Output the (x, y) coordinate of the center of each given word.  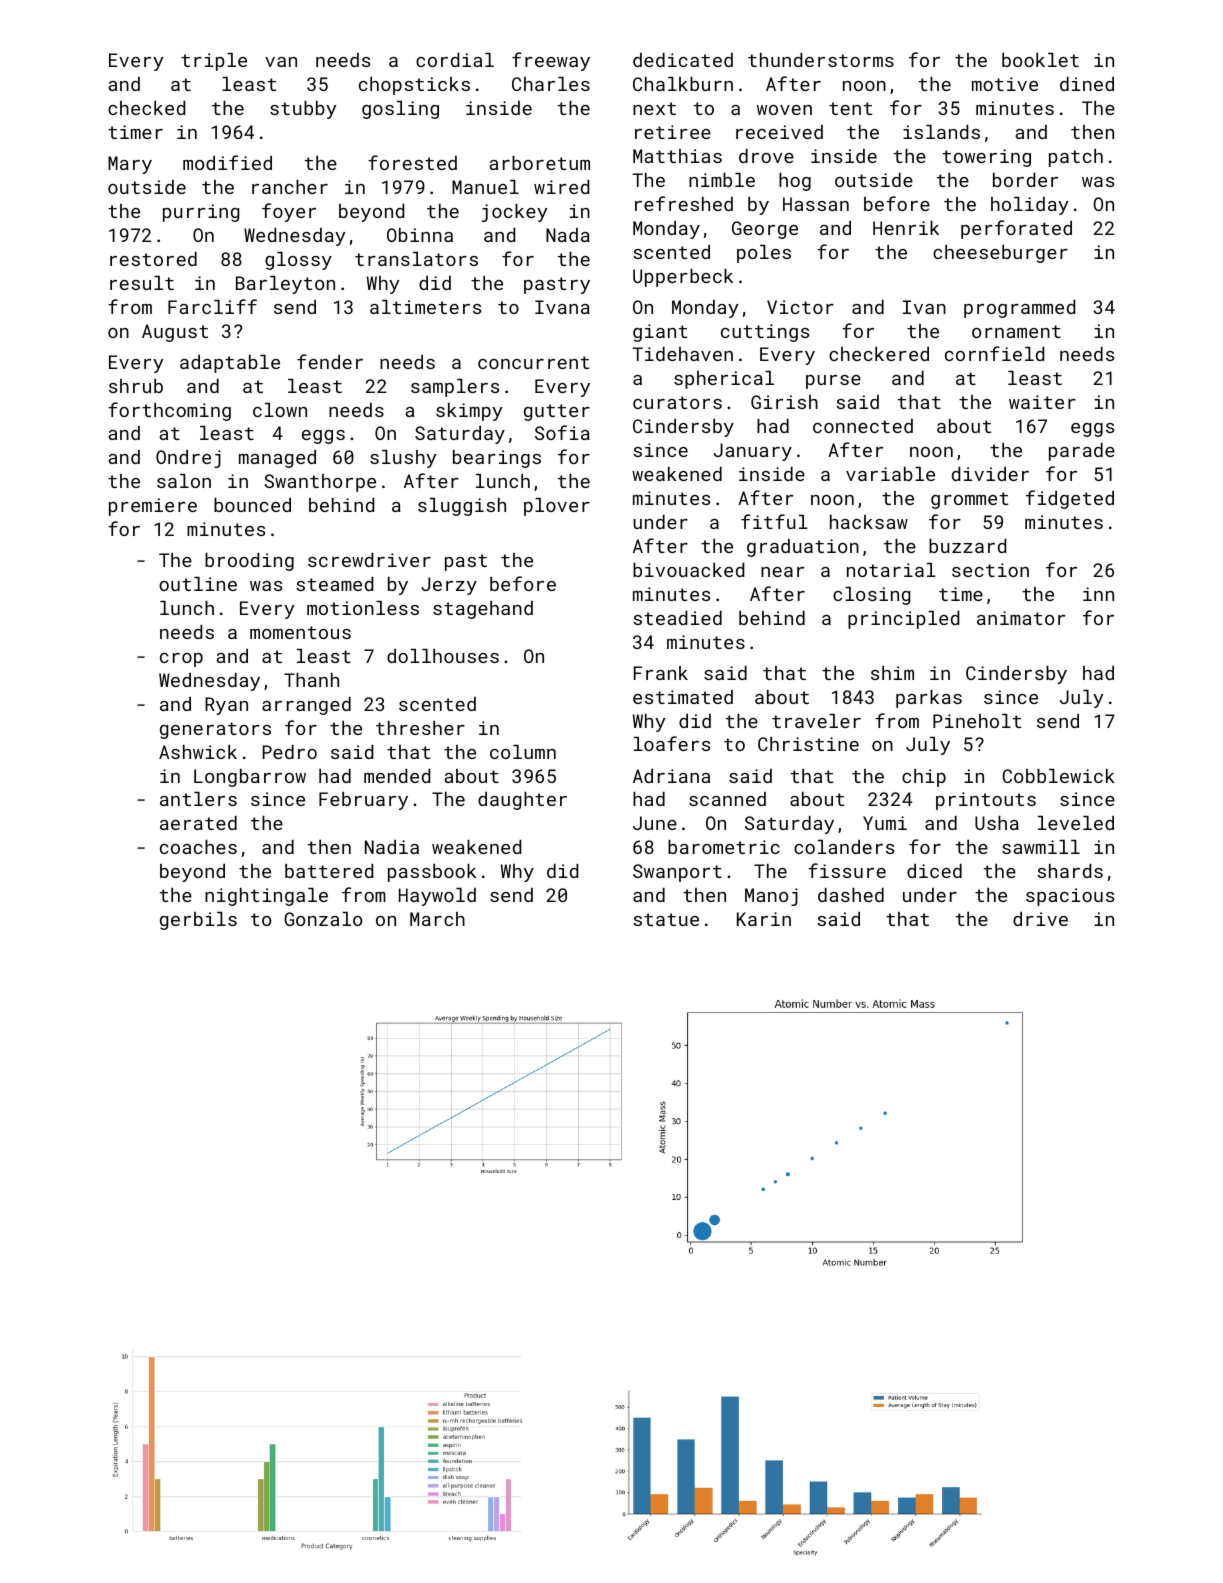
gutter (557, 412)
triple (214, 62)
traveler (816, 721)
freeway (551, 61)
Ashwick (198, 752)
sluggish (462, 507)
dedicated (683, 60)
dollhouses (443, 656)
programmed (1019, 309)
